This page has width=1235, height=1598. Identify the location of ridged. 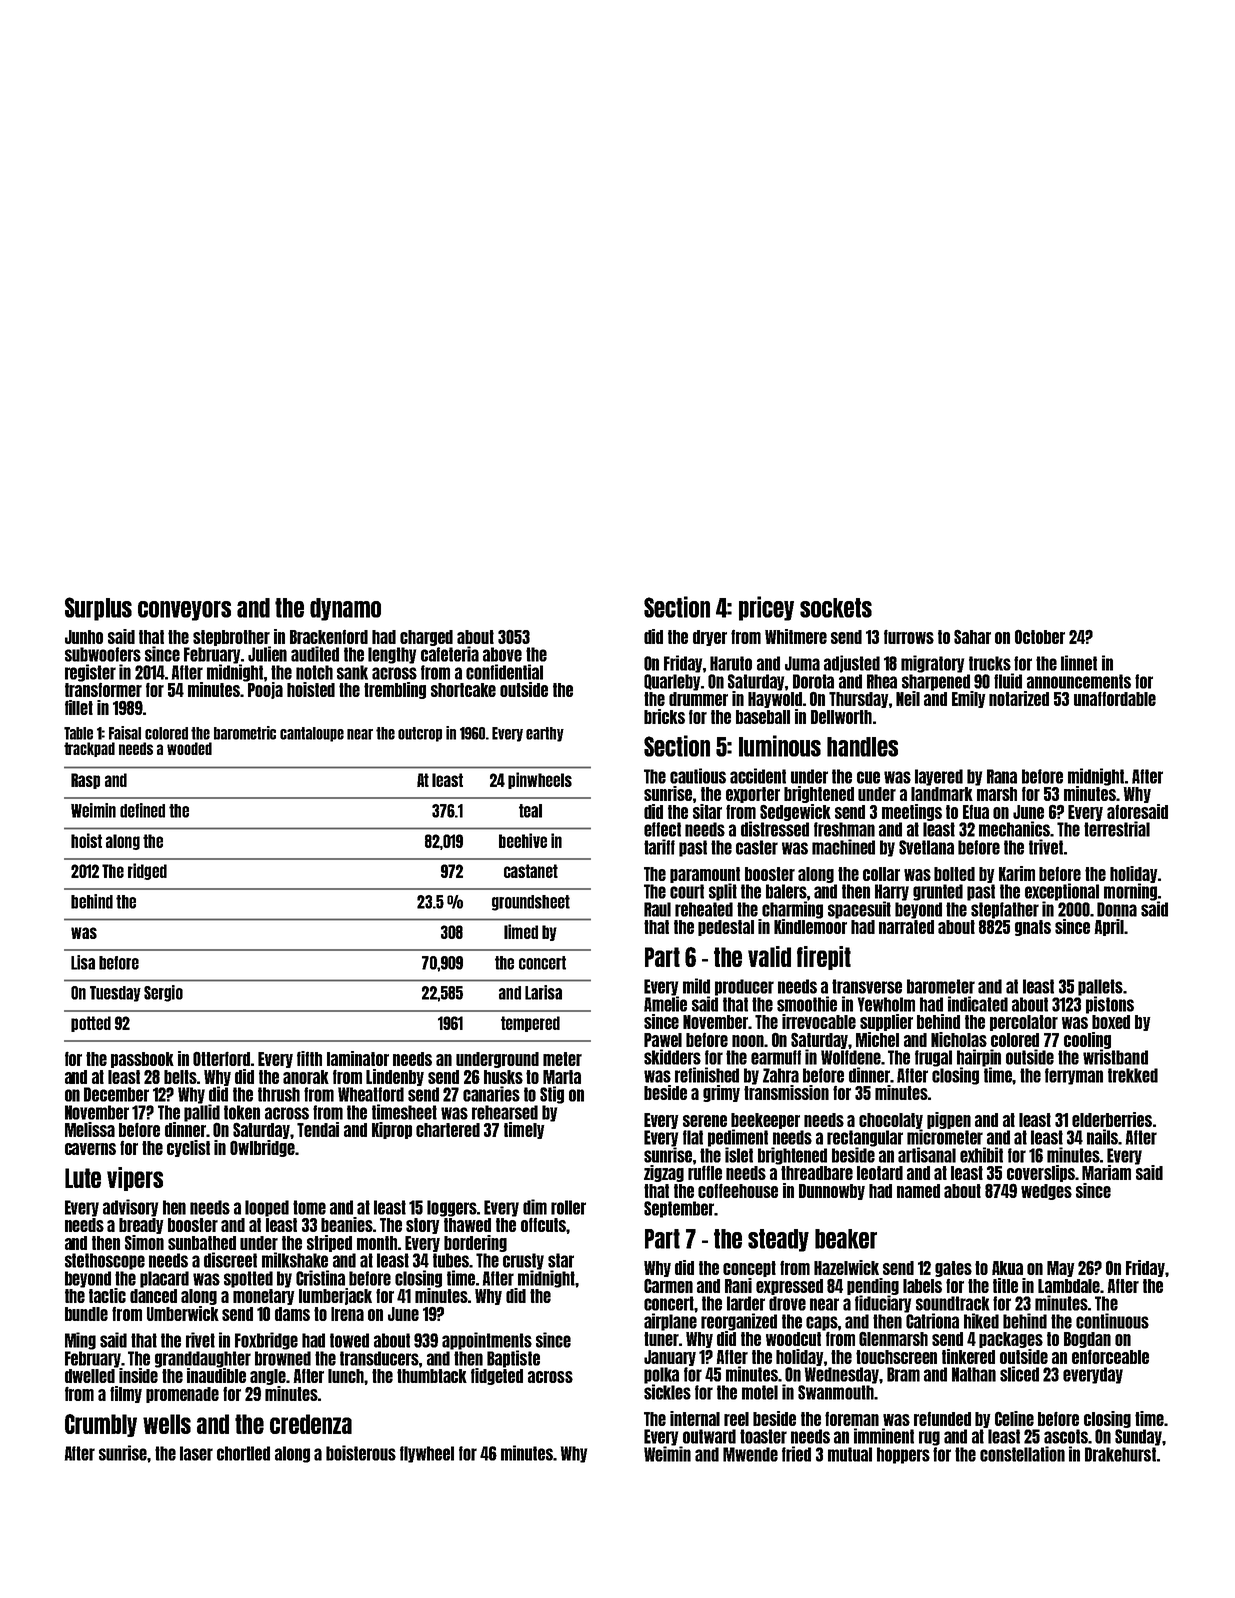
(147, 871).
